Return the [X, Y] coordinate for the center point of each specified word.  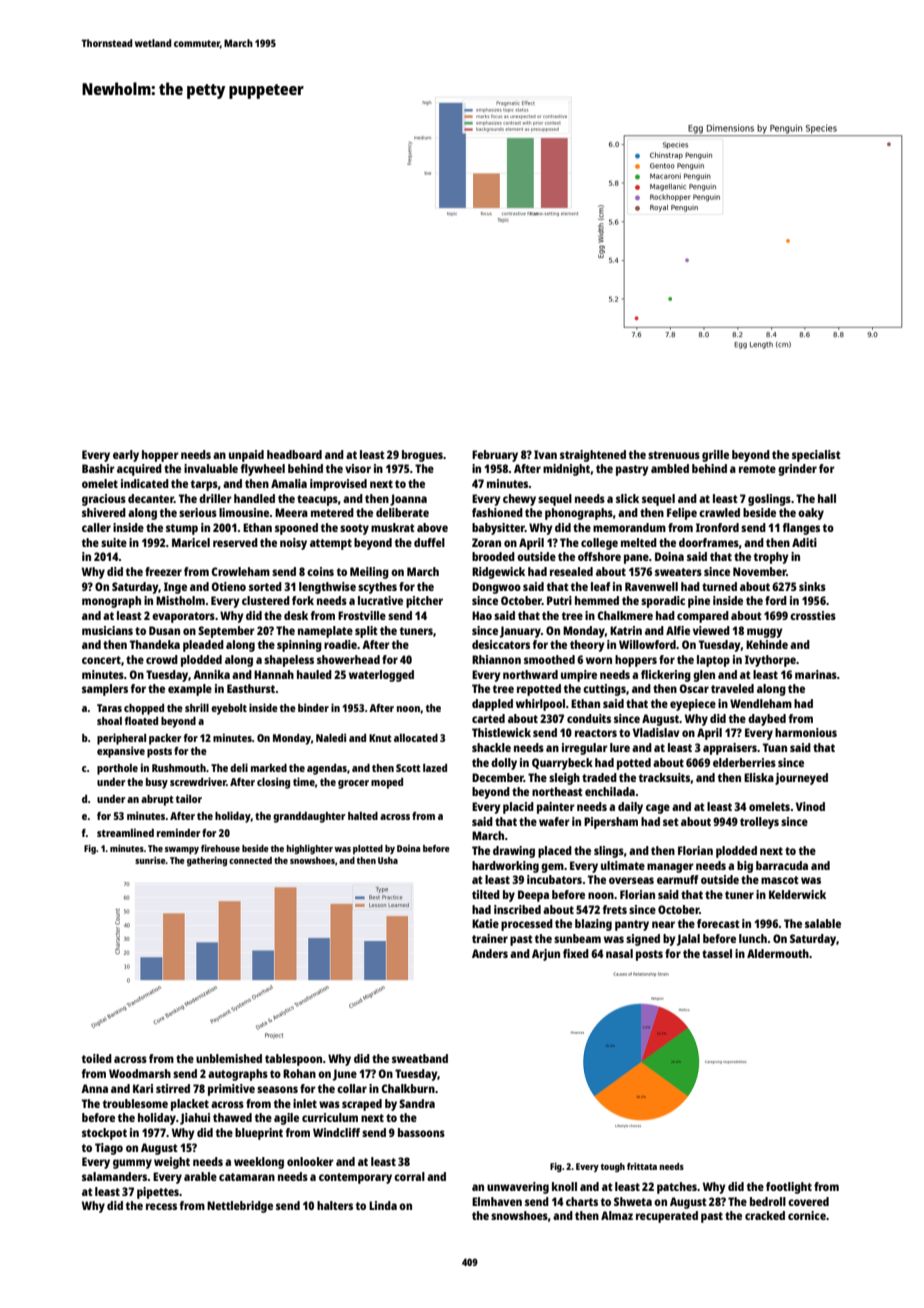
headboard [294, 454]
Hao [482, 615]
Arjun [546, 955]
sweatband [420, 1058]
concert [101, 660]
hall [827, 498]
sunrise [150, 860]
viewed [711, 630]
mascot [780, 880]
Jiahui [195, 1119]
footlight [789, 1188]
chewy [519, 500]
